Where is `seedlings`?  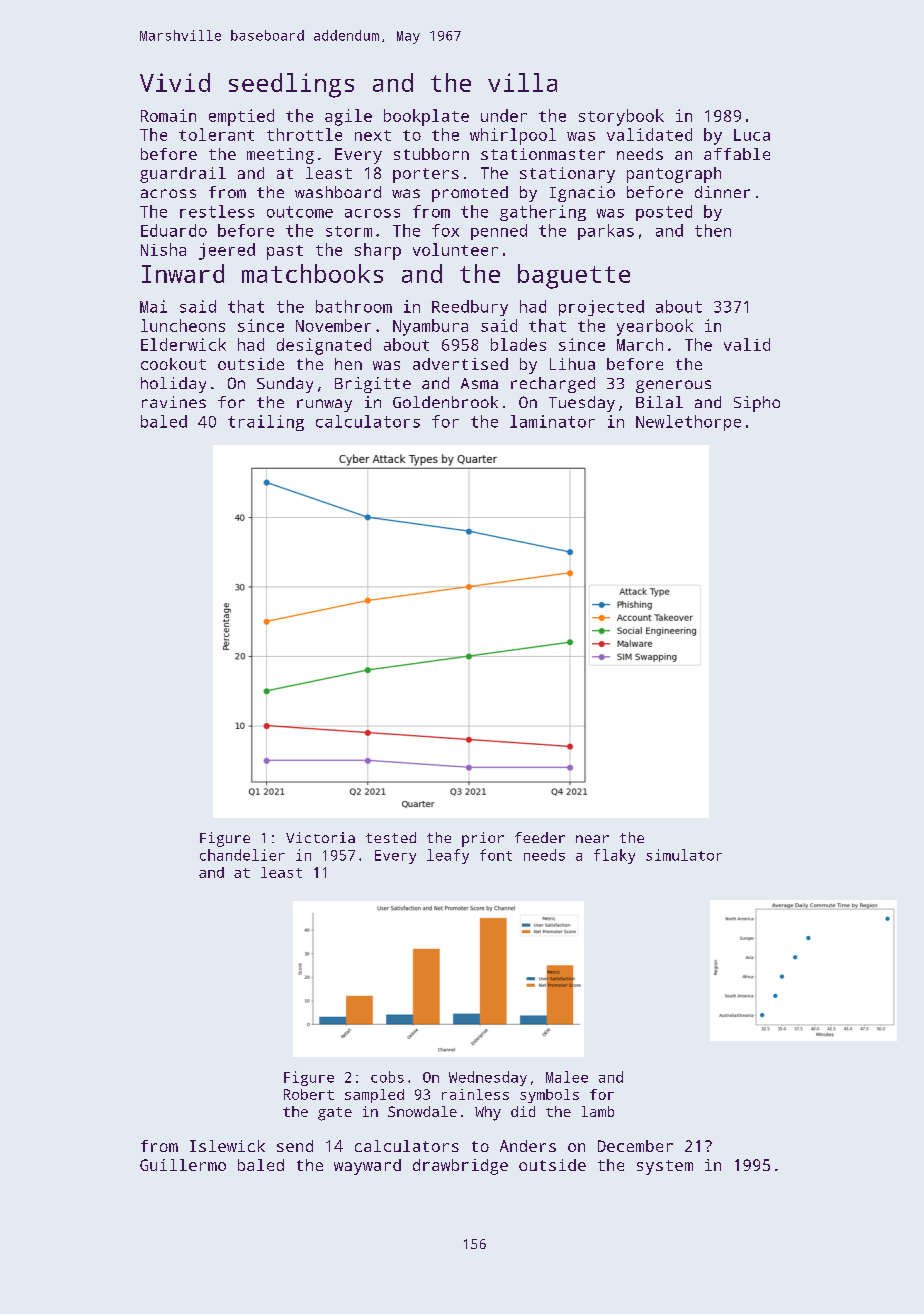 seedlings is located at coordinates (291, 85).
